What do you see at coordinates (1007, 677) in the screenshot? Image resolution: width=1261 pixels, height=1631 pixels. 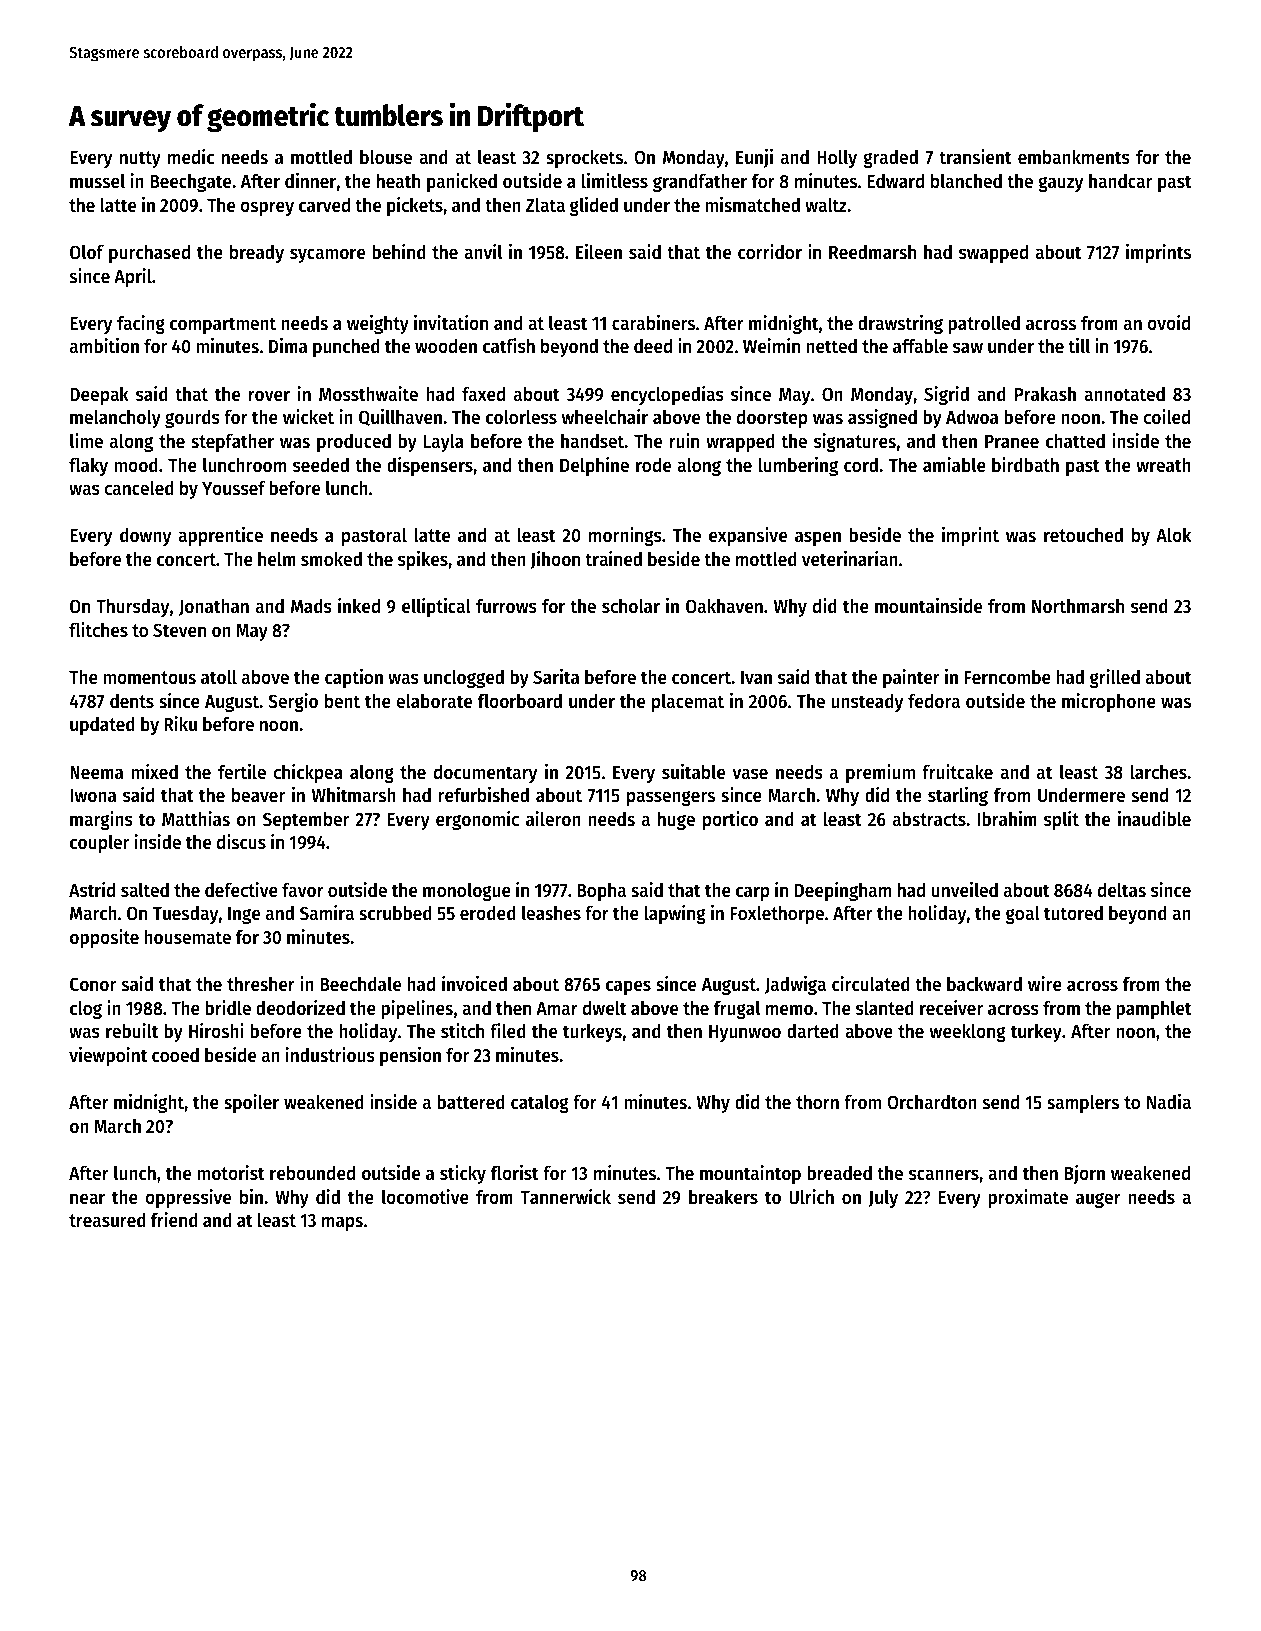 I see `Ferncombe` at bounding box center [1007, 677].
